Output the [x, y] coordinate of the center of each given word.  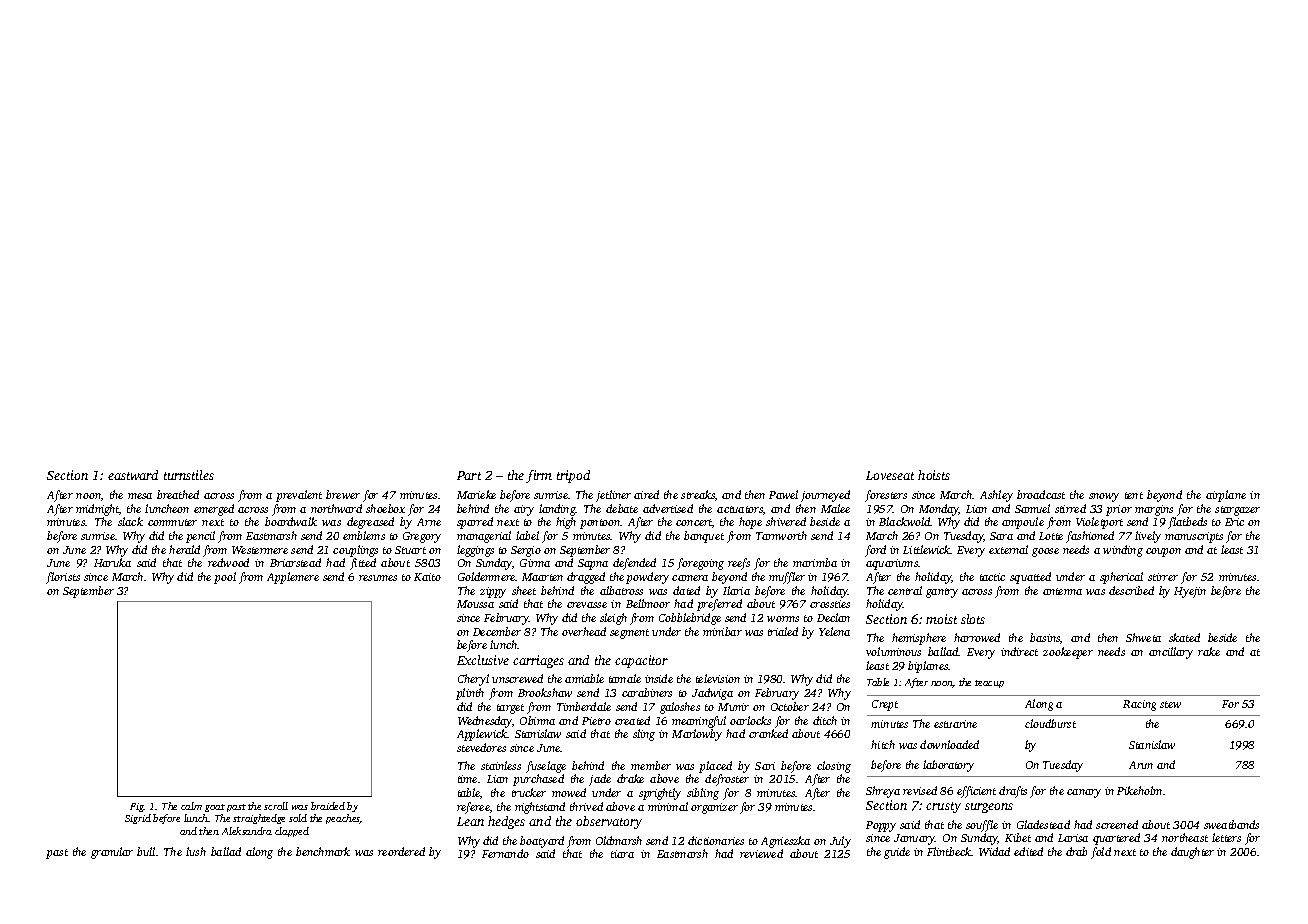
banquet [704, 537]
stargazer [1237, 511]
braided [328, 806]
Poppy [881, 826]
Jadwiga [712, 694]
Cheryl [473, 680]
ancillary [1171, 653]
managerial [484, 537]
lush [196, 851]
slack [130, 521]
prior [1119, 510]
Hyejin [1190, 592]
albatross [621, 590]
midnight [97, 510]
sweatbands [1231, 824]
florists [63, 578]
